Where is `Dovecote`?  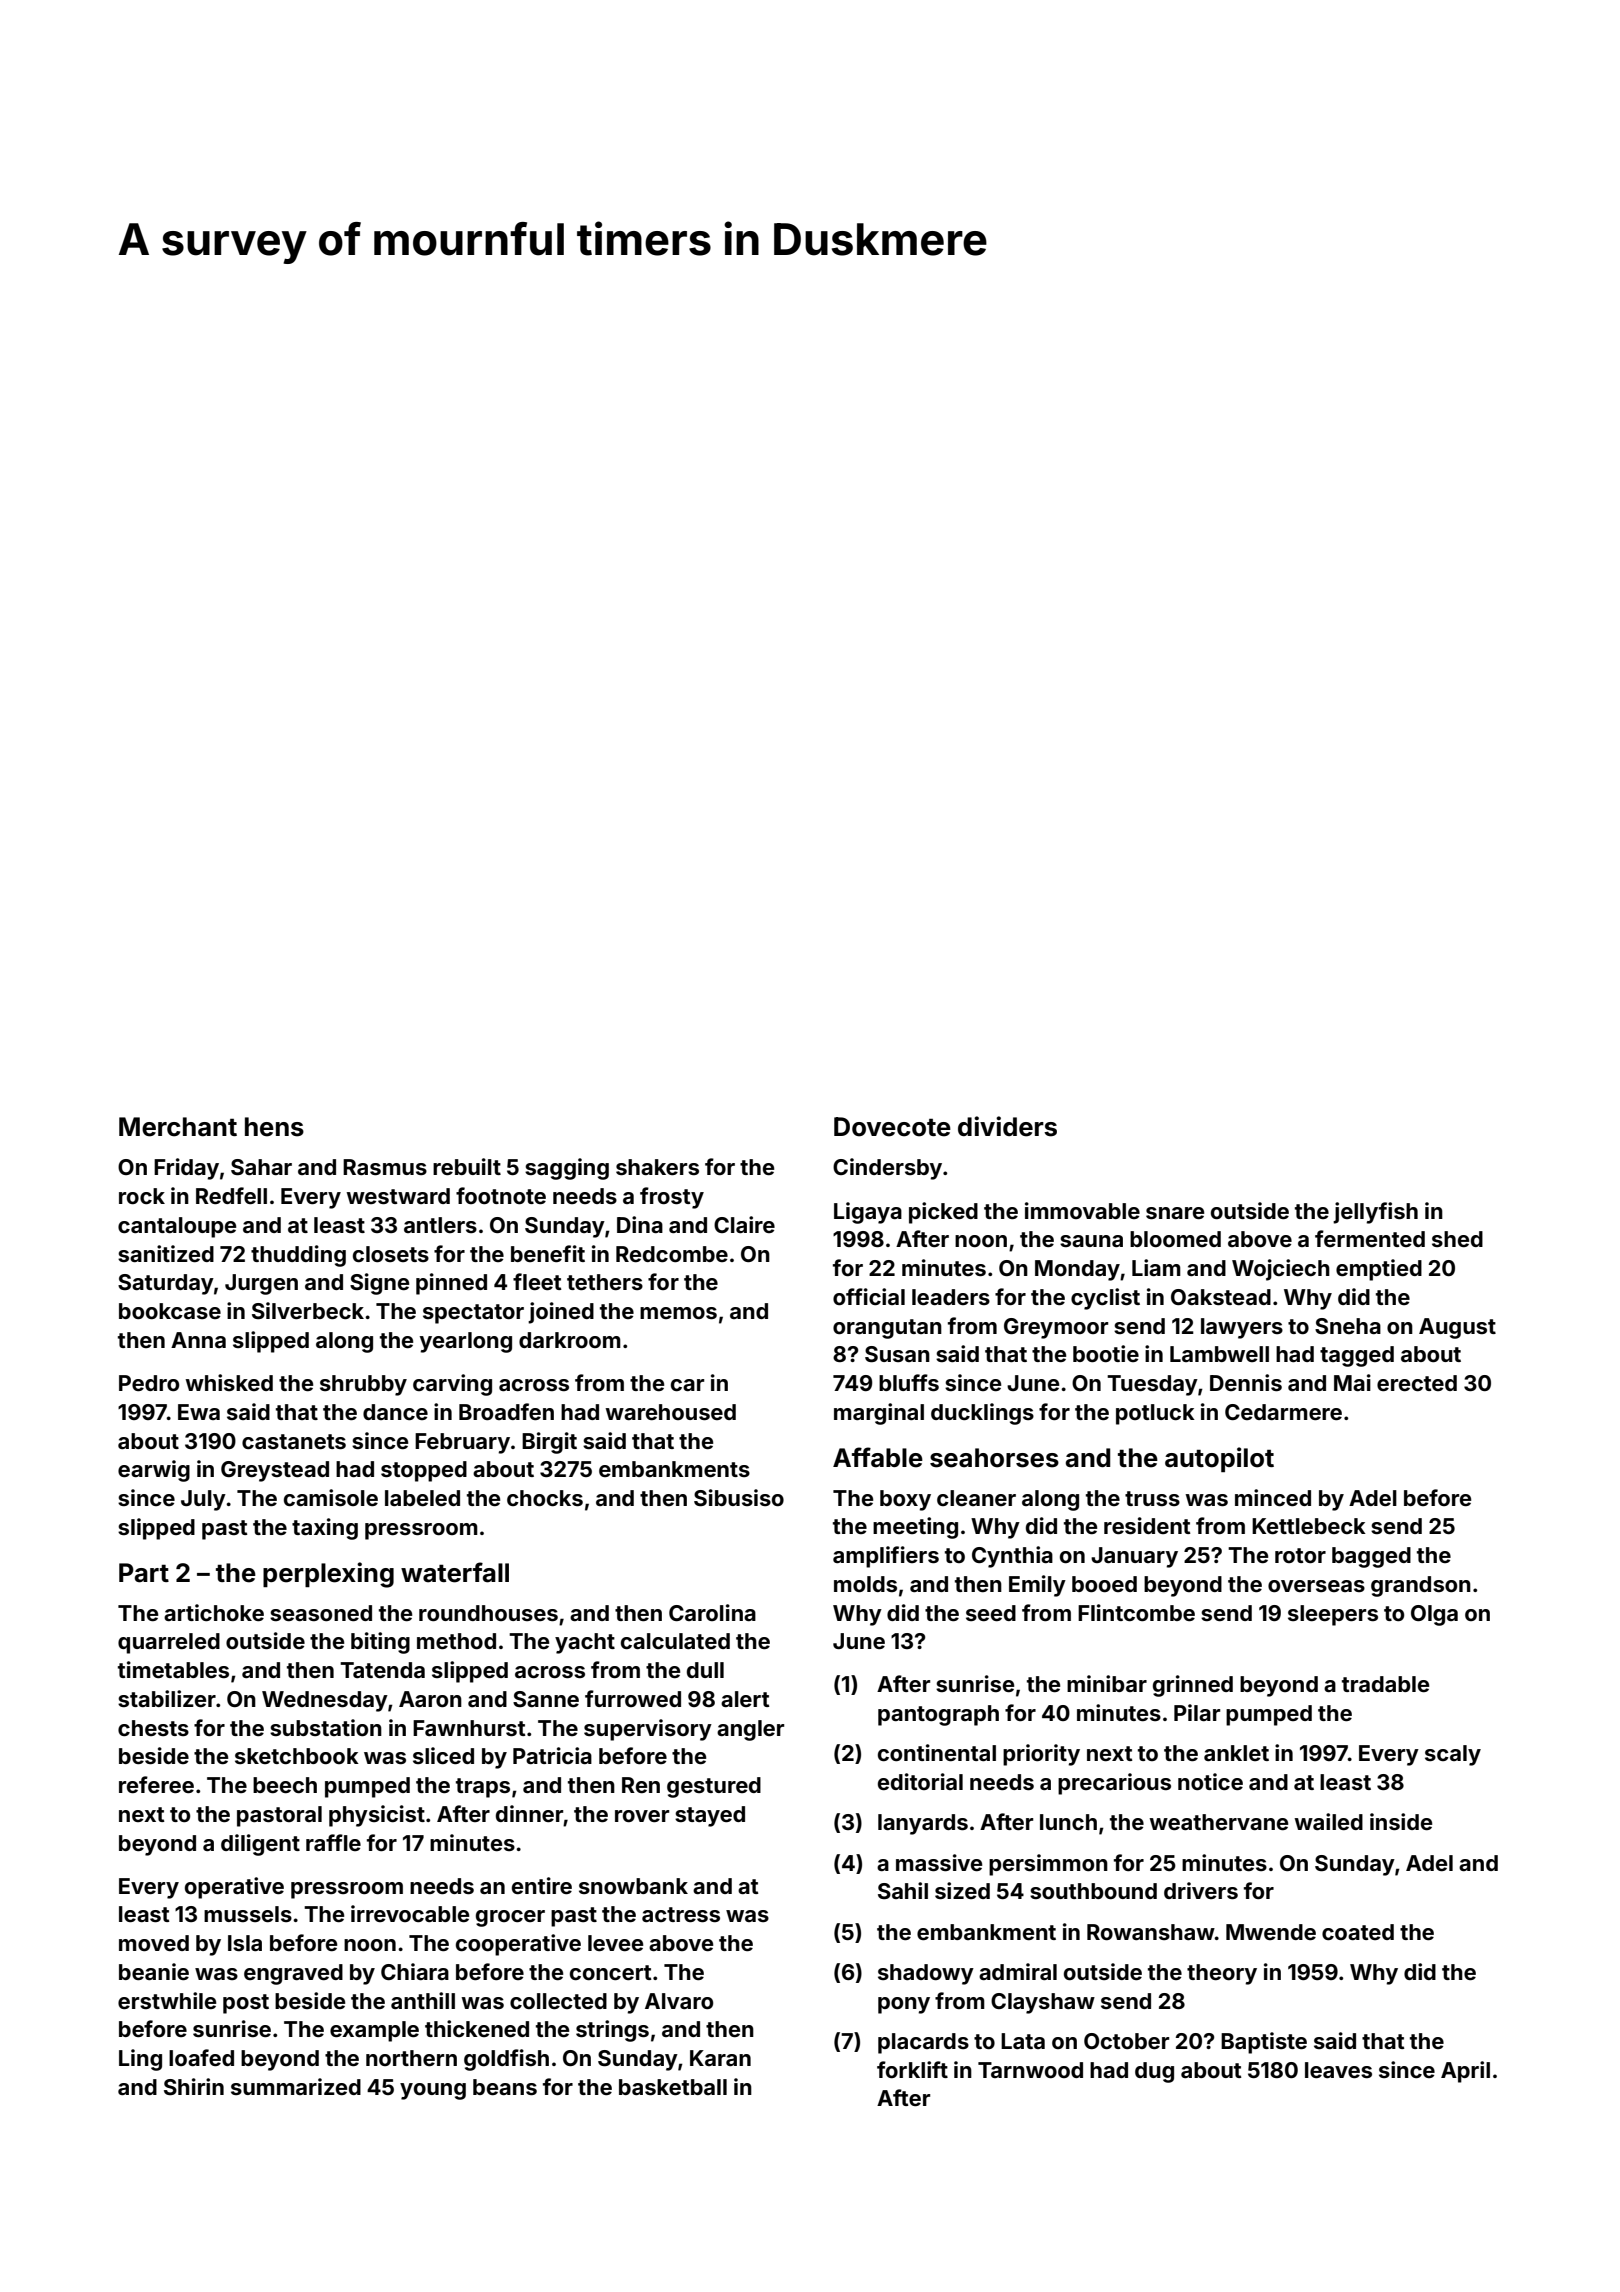 Dovecote is located at coordinates (892, 1127).
